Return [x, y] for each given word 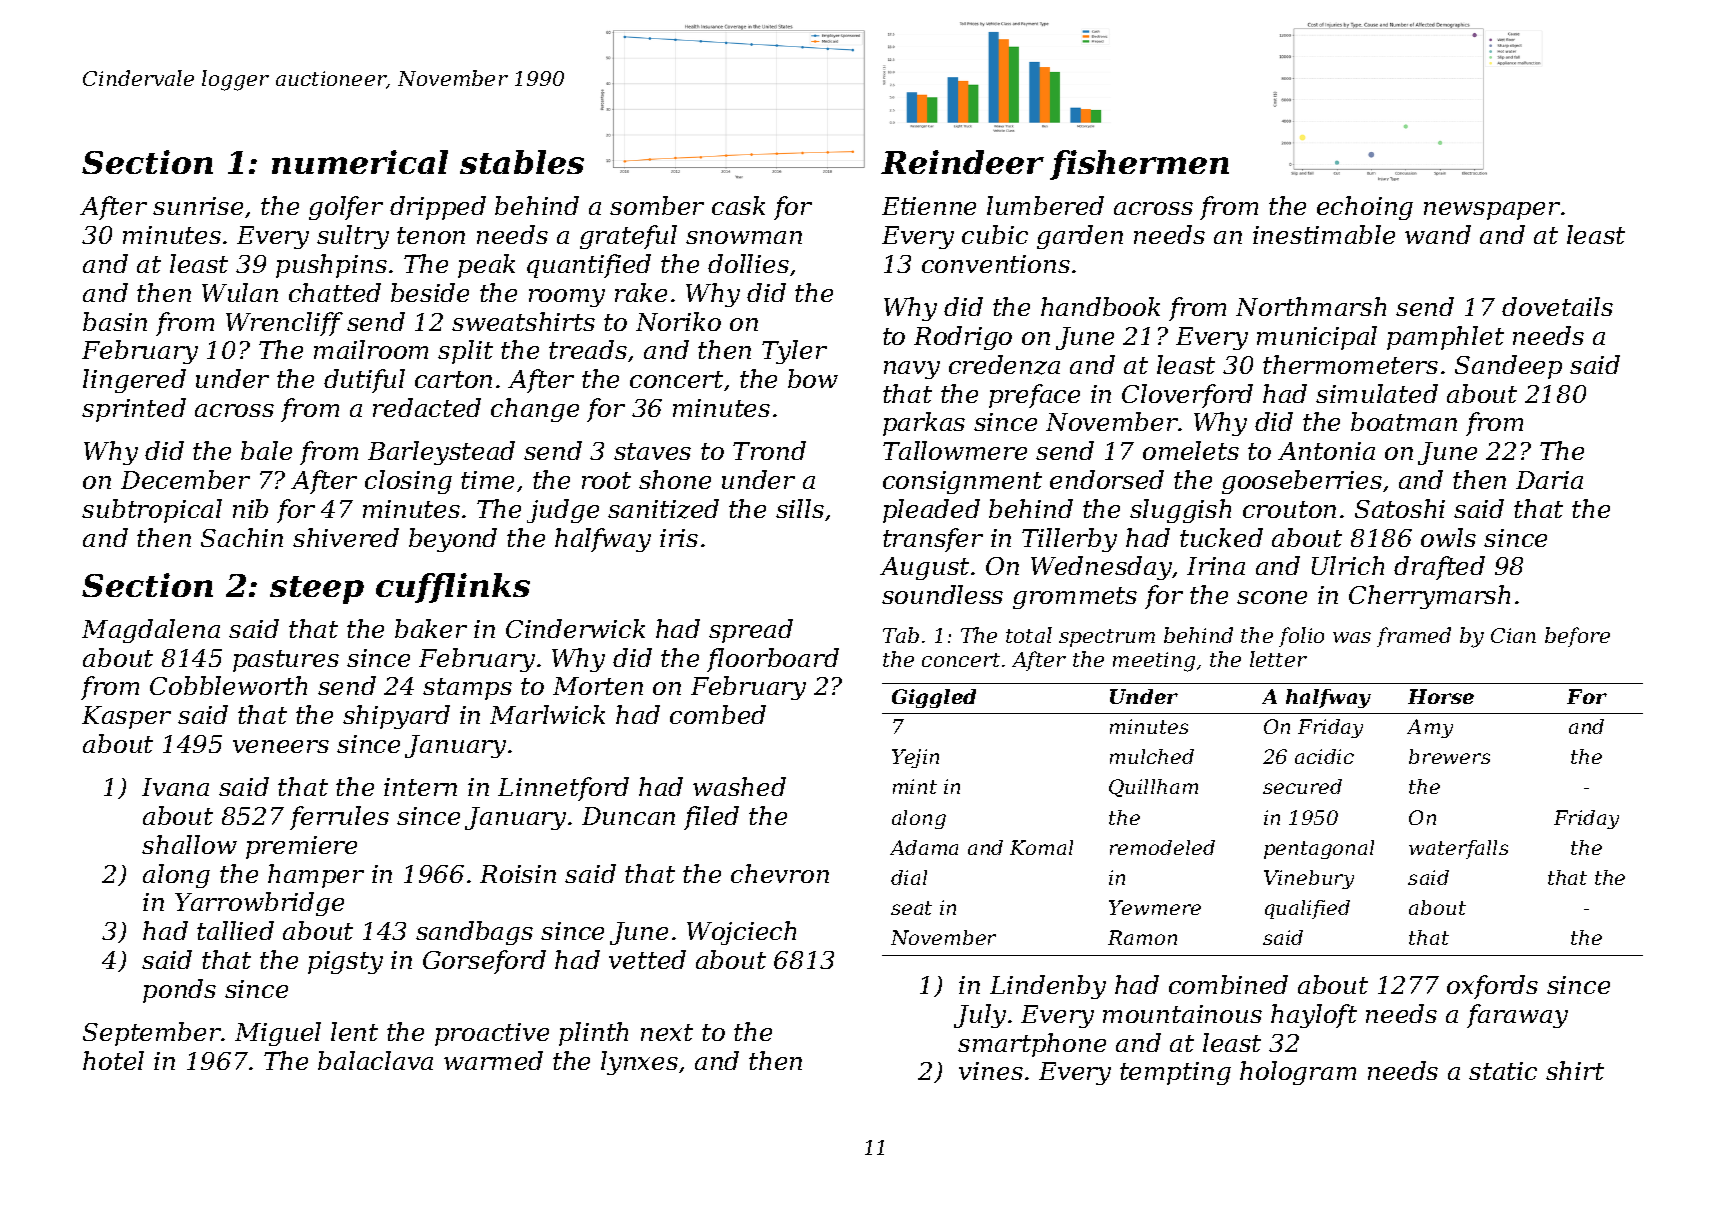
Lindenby [1048, 987]
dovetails [1557, 306]
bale [266, 450]
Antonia [1326, 451]
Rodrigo [963, 338]
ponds [179, 991]
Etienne [929, 206]
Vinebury [1309, 879]
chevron [780, 873]
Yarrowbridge [259, 904]
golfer [346, 208]
